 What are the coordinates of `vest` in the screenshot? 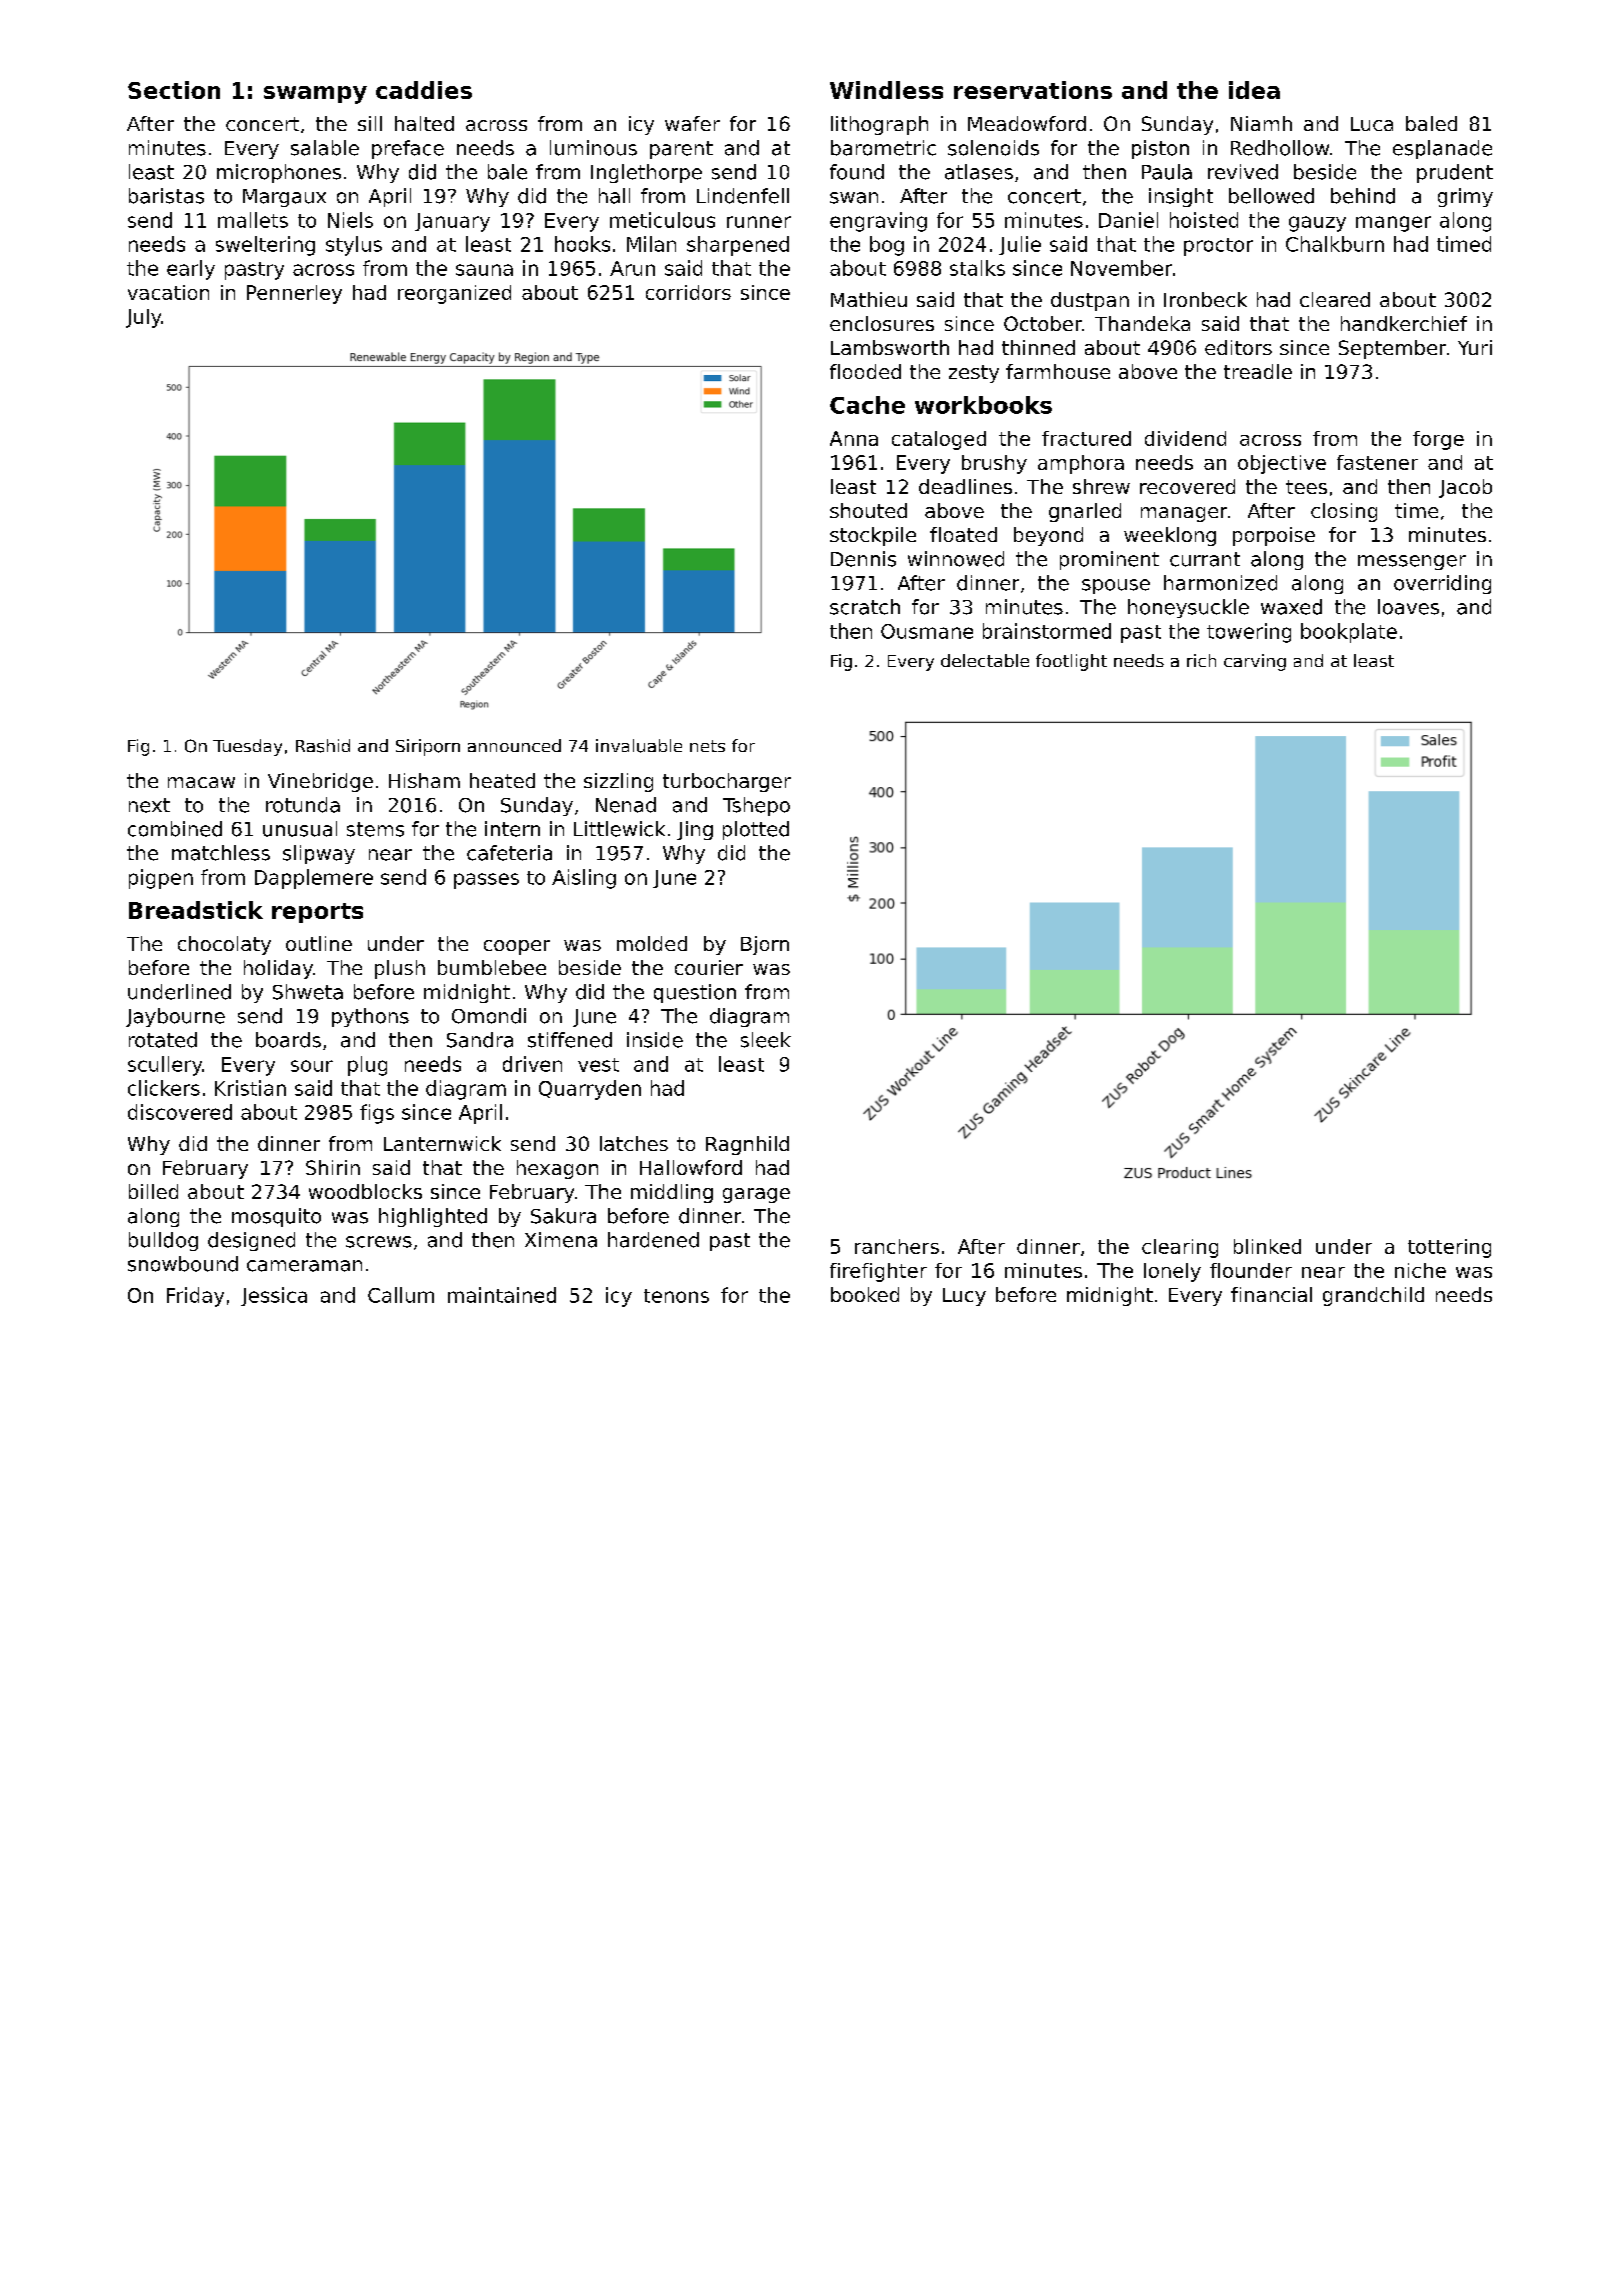 It's located at (598, 1065).
